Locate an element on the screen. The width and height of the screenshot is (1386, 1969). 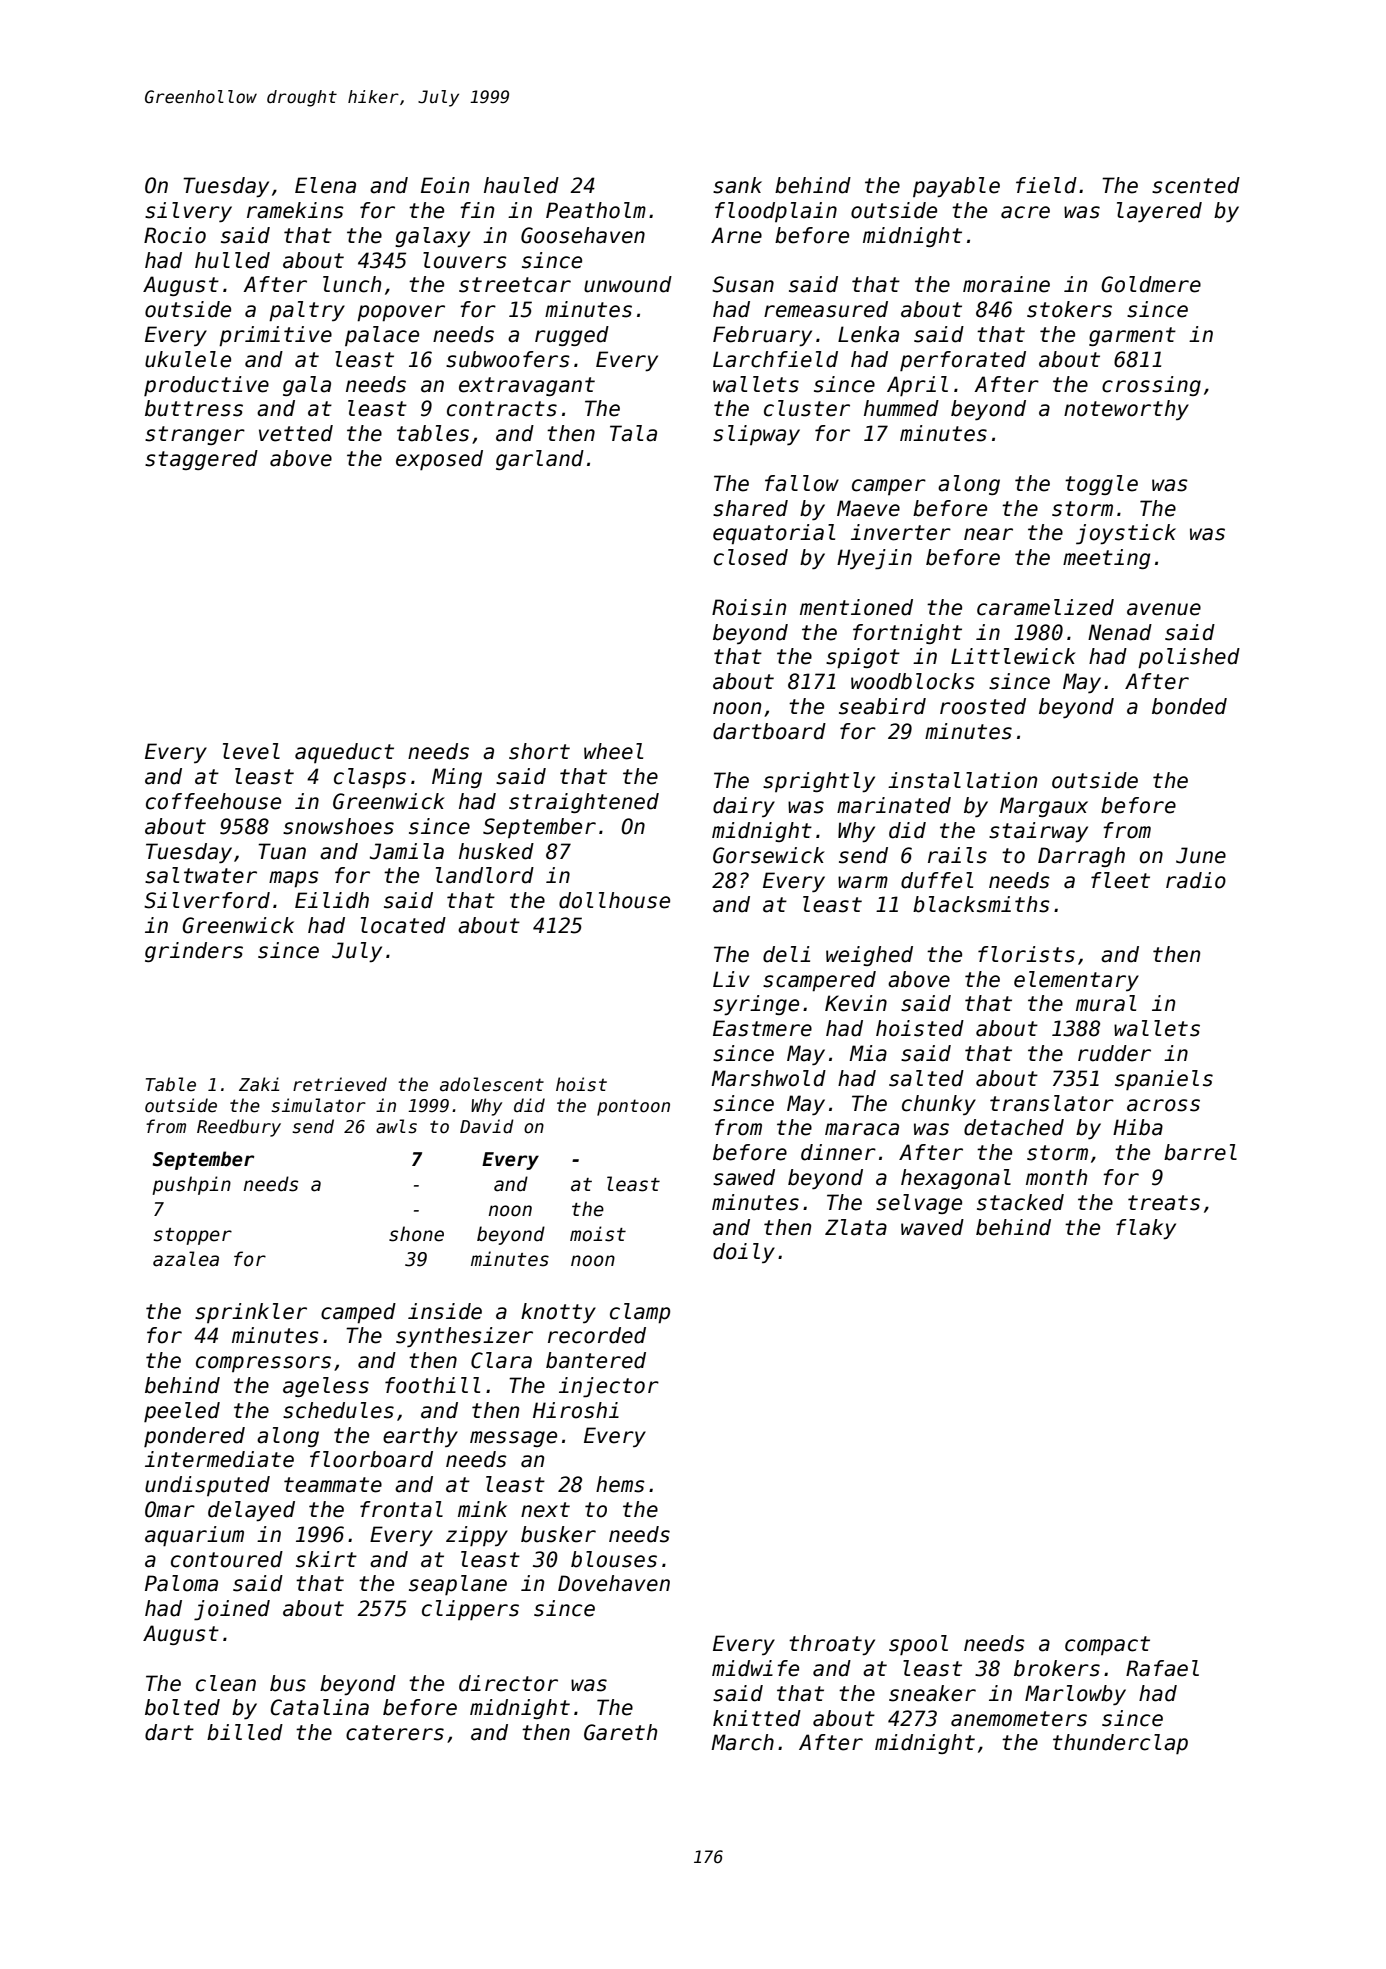
Goldmere is located at coordinates (1151, 284).
